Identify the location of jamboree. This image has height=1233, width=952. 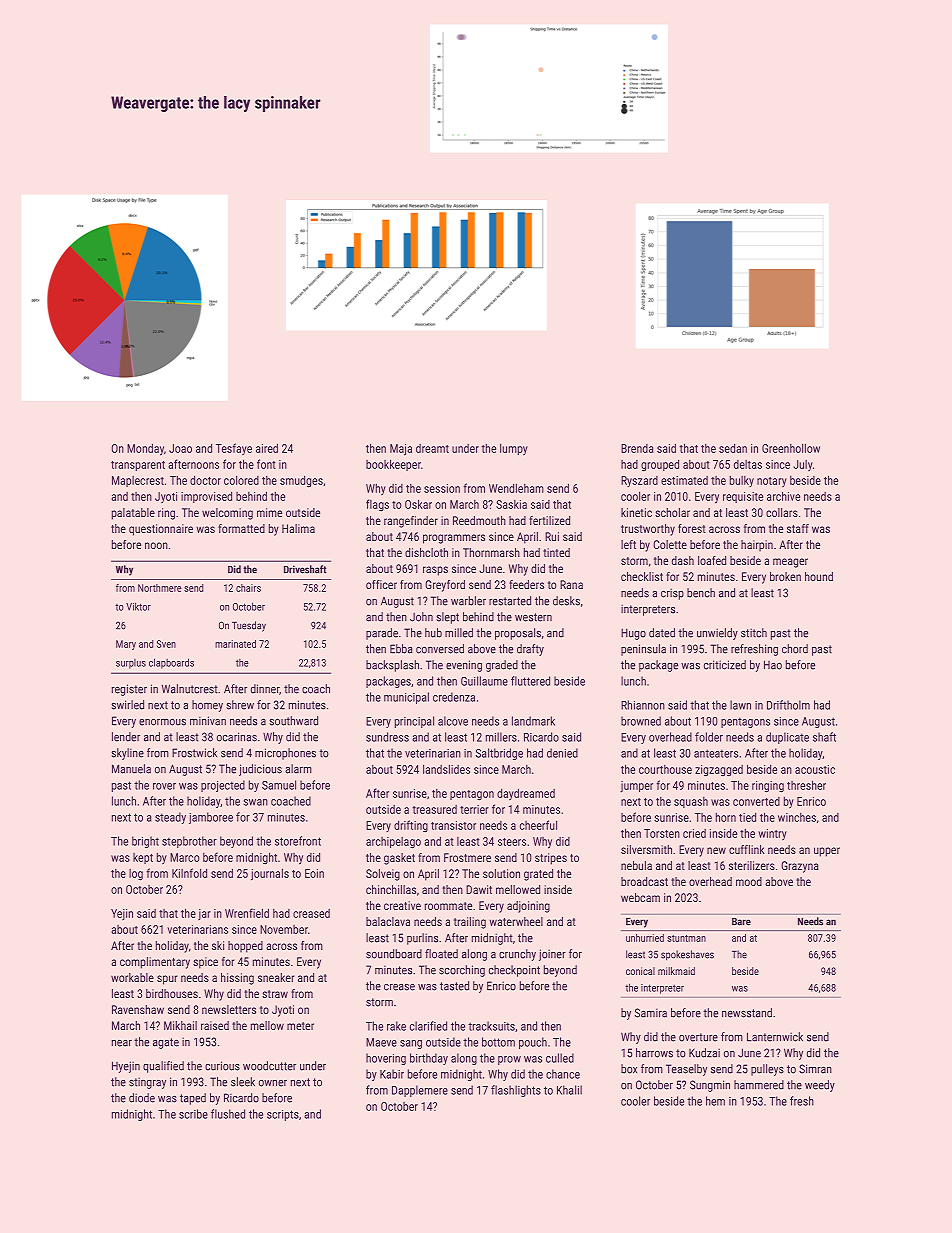
(211, 818).
